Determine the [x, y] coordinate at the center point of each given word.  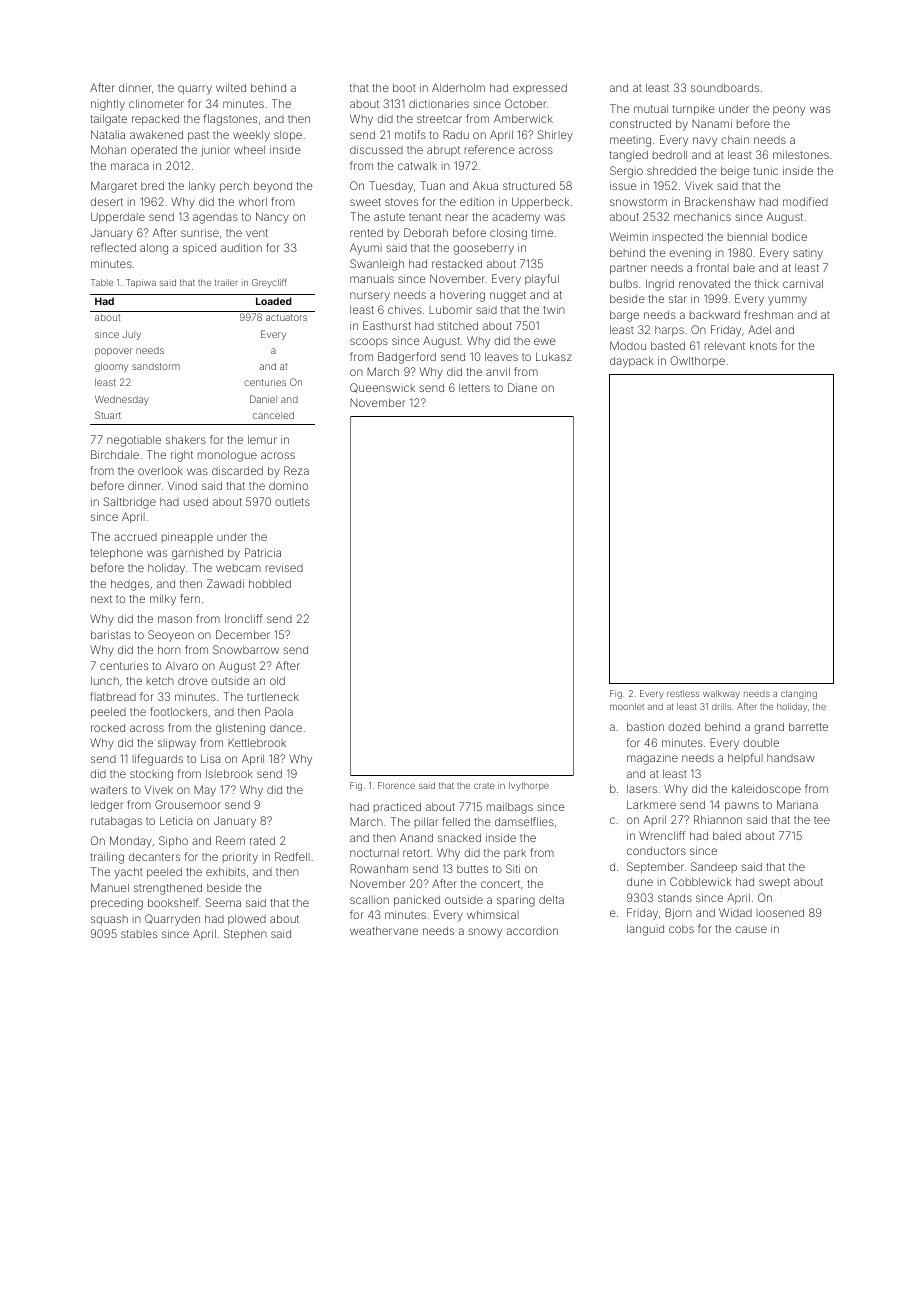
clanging [799, 694]
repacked [155, 119]
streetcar [439, 119]
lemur [262, 439]
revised [284, 567]
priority [240, 858]
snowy [485, 933]
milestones [801, 154]
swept [774, 883]
